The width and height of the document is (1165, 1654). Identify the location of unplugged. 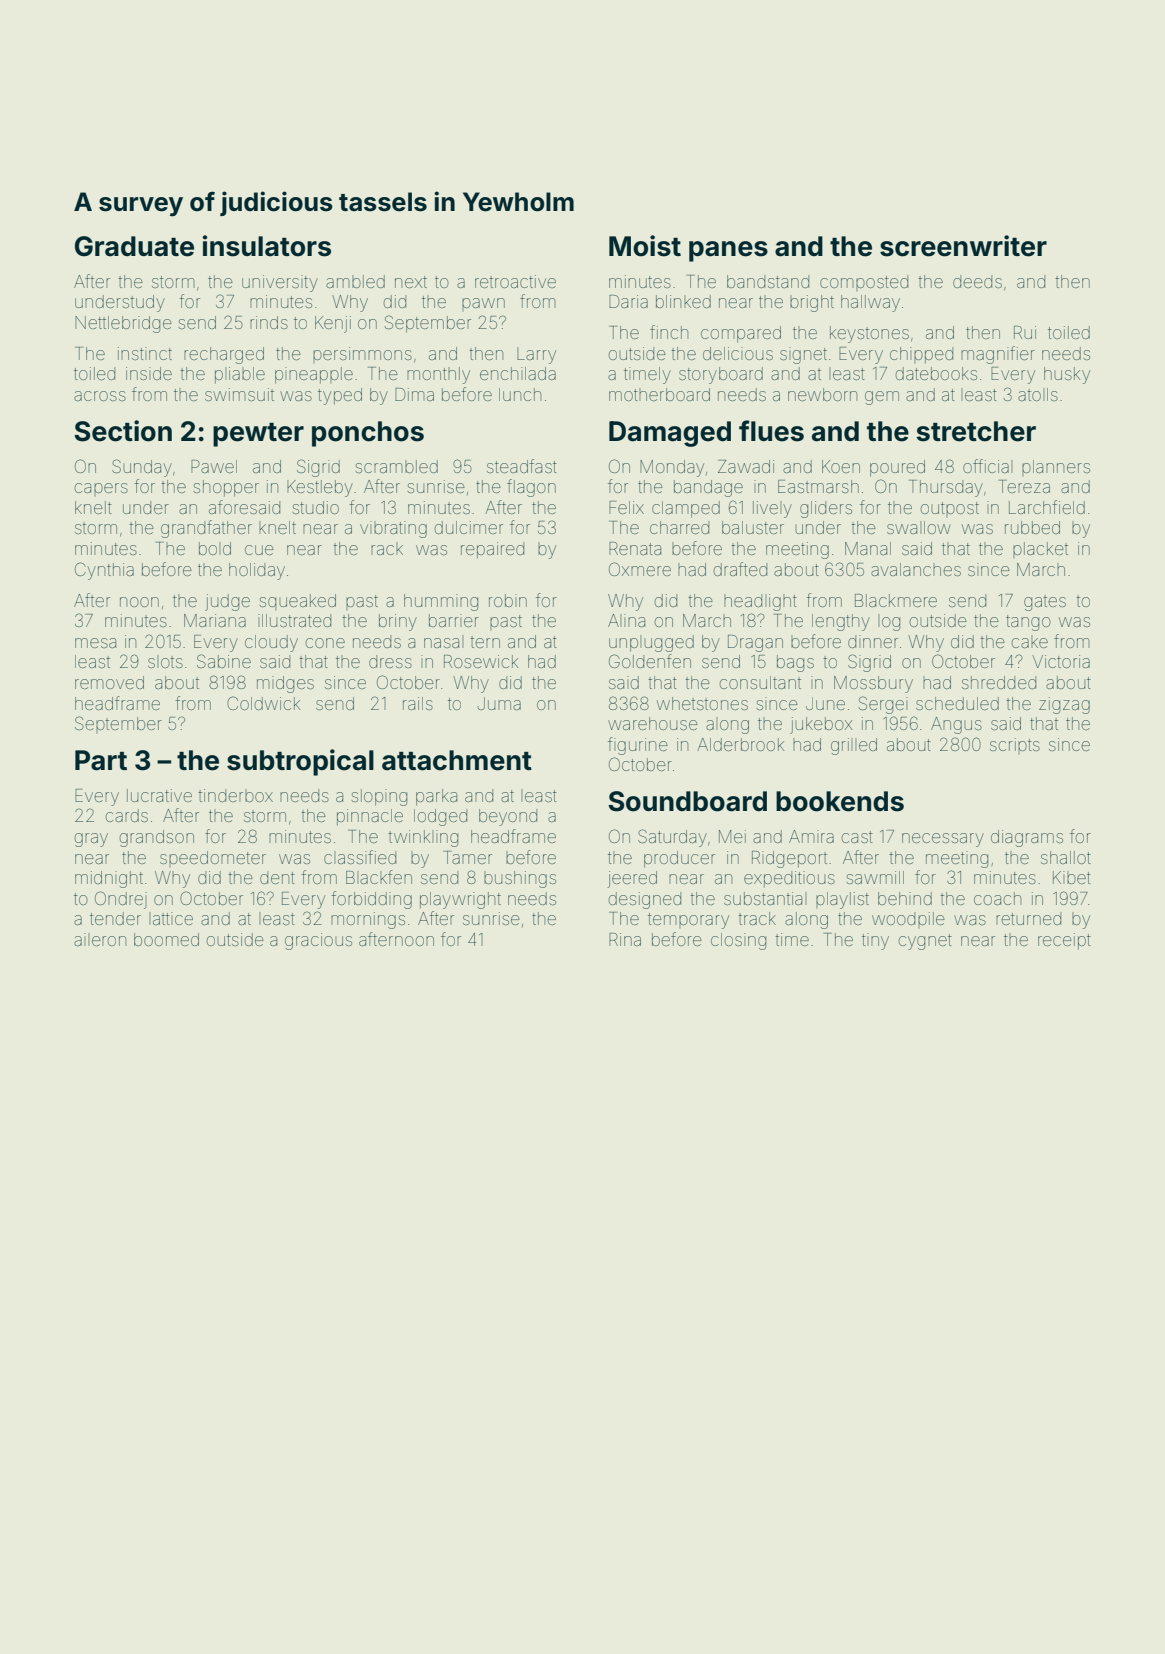
(651, 643).
